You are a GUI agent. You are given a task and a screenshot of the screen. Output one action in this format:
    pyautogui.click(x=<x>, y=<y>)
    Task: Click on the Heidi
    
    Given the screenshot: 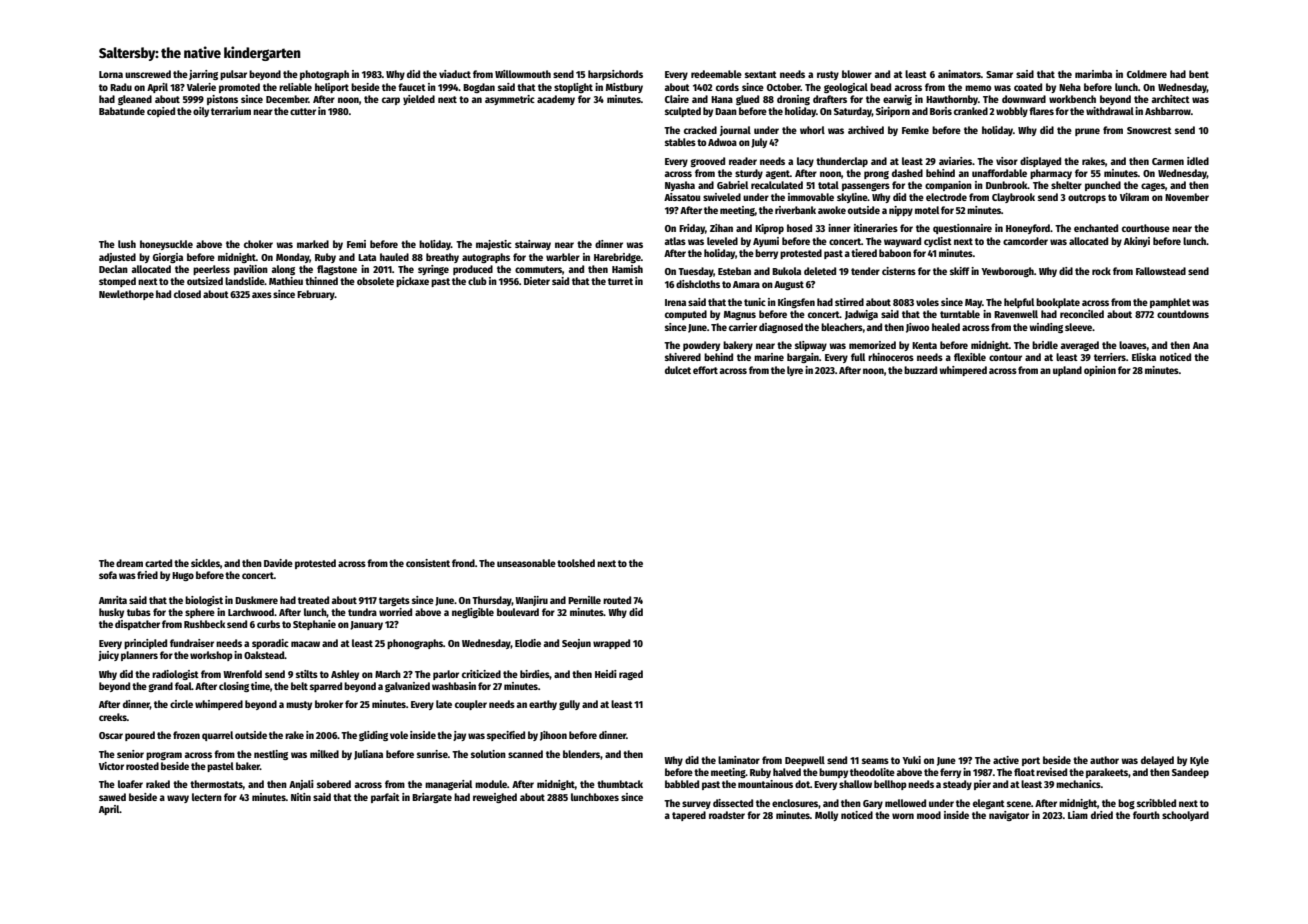 What is the action you would take?
    pyautogui.click(x=606, y=674)
